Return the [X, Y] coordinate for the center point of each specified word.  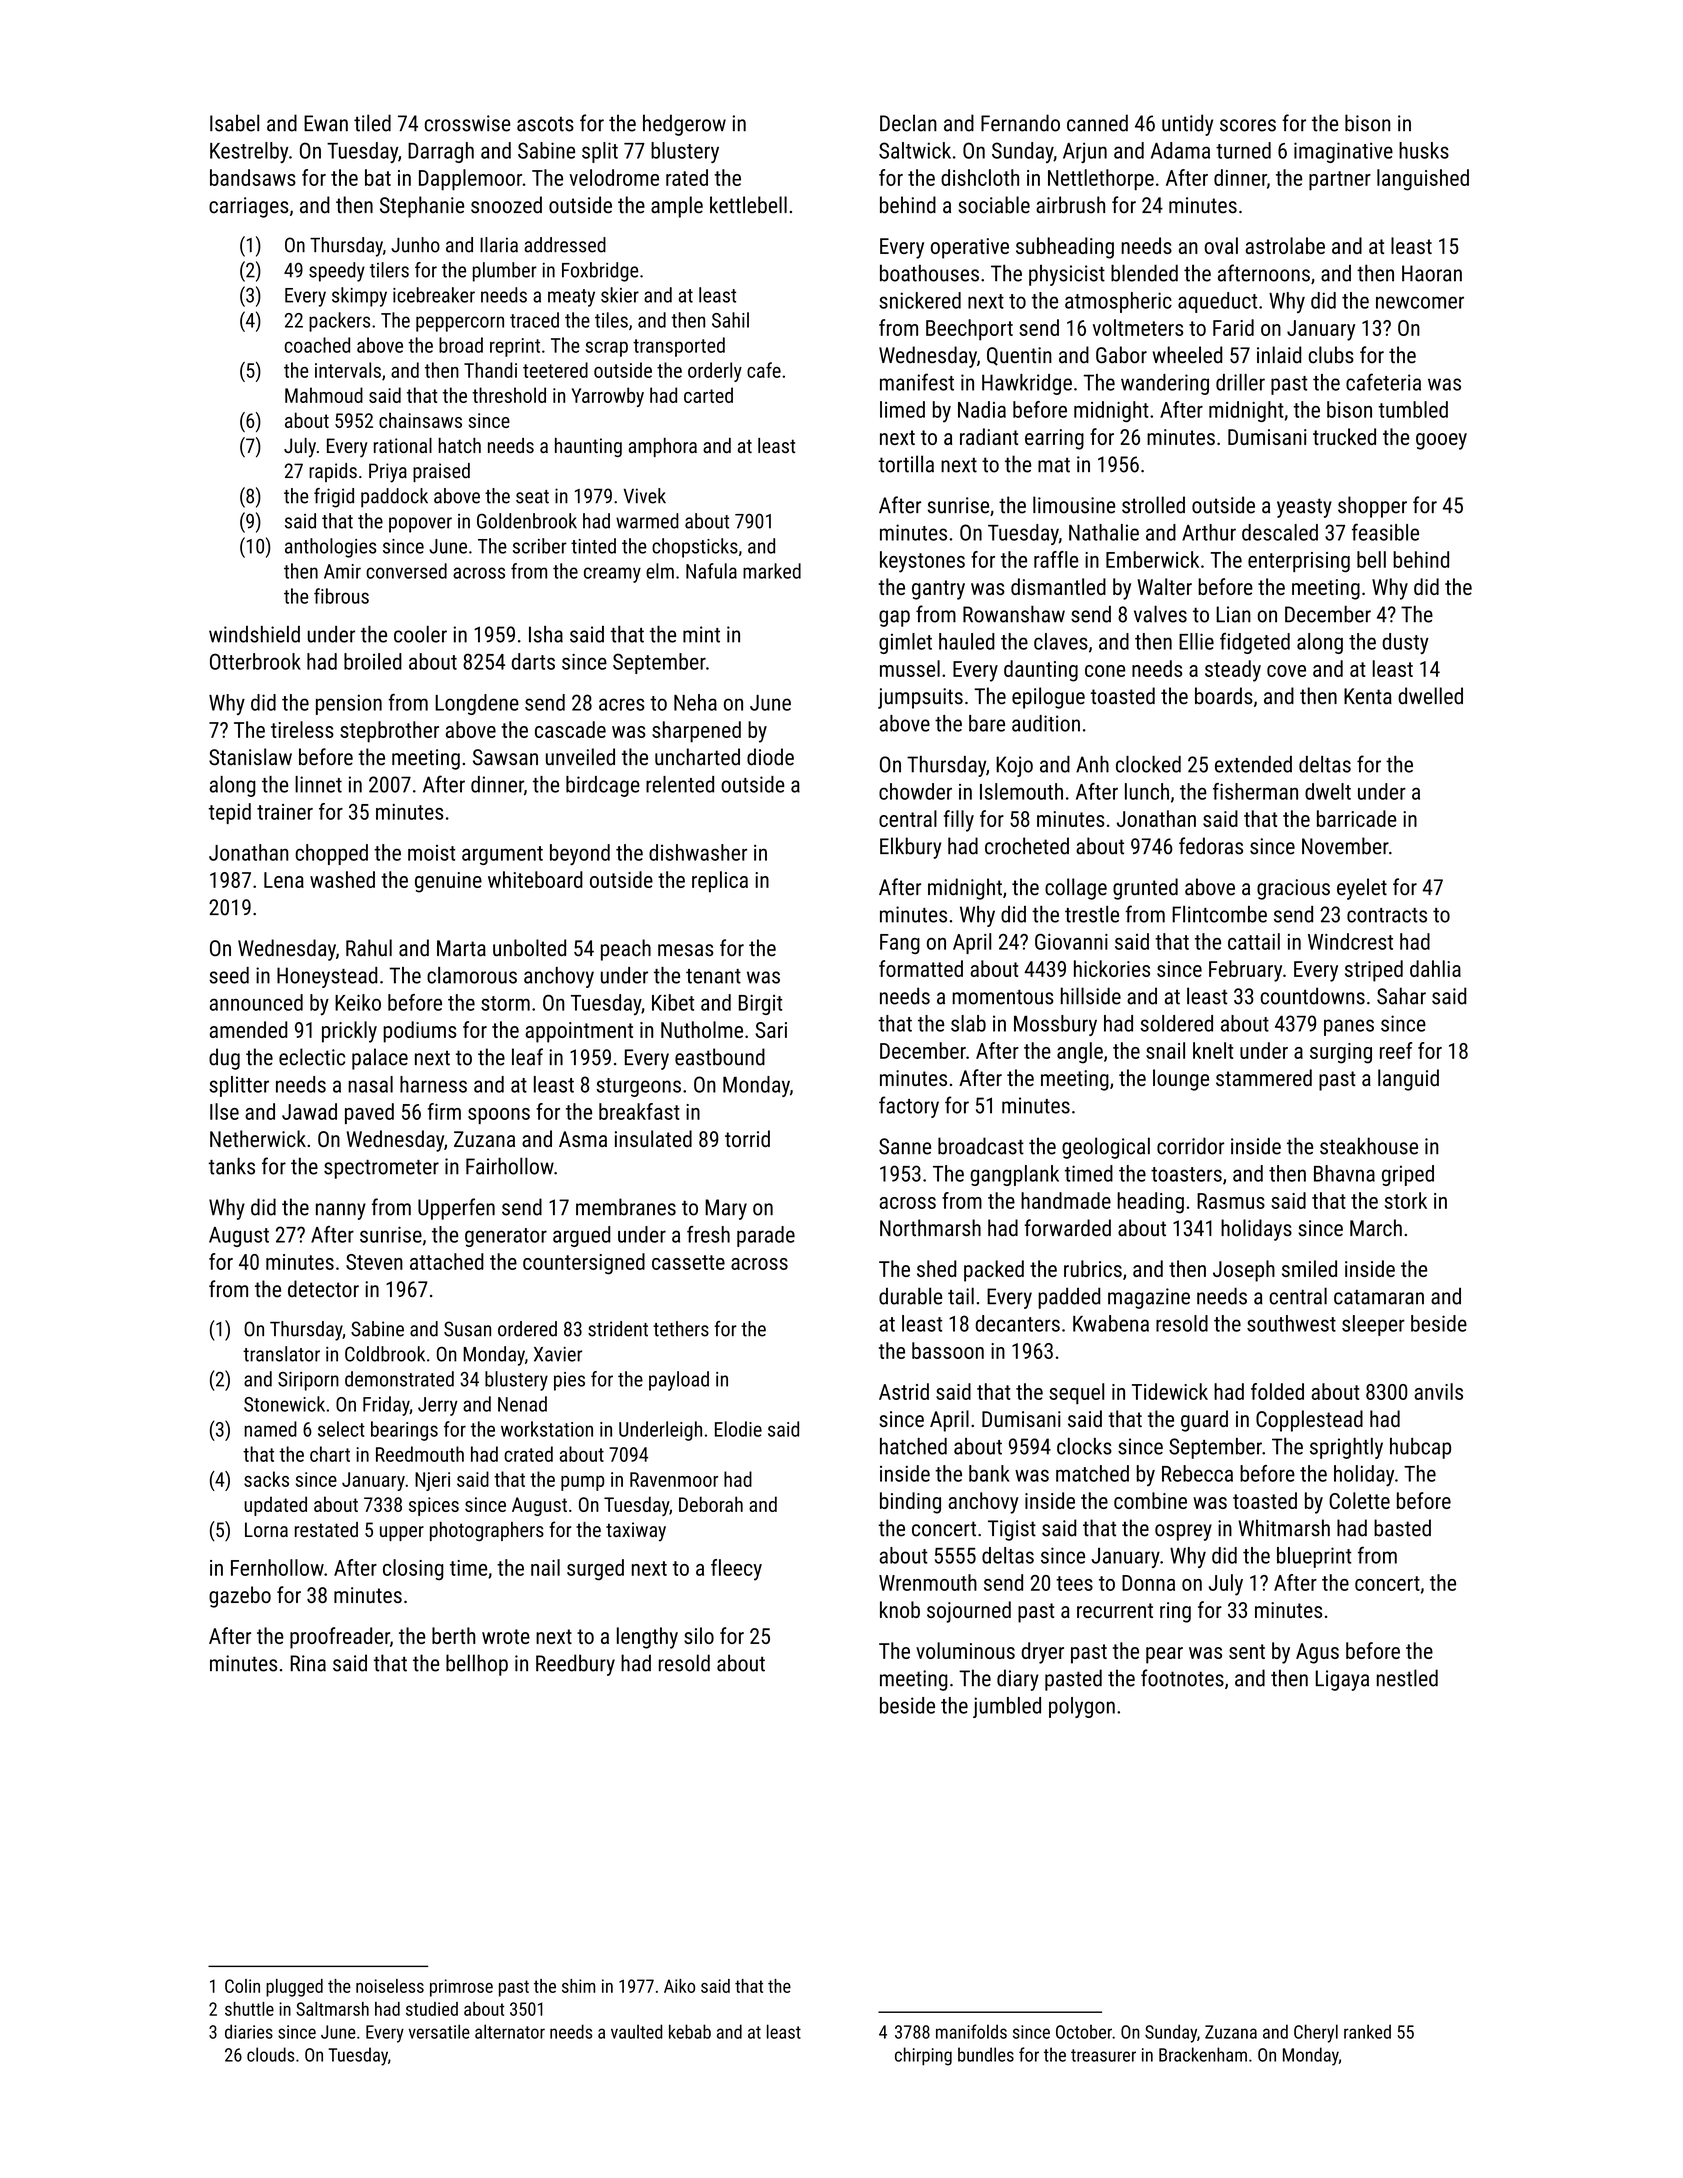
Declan [908, 123]
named [270, 1429]
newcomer [1420, 302]
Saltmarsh [332, 2009]
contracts [1387, 915]
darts [533, 661]
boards [1224, 696]
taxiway [636, 1532]
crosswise [468, 123]
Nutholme [702, 1029]
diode [770, 757]
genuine [448, 882]
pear [1164, 1655]
